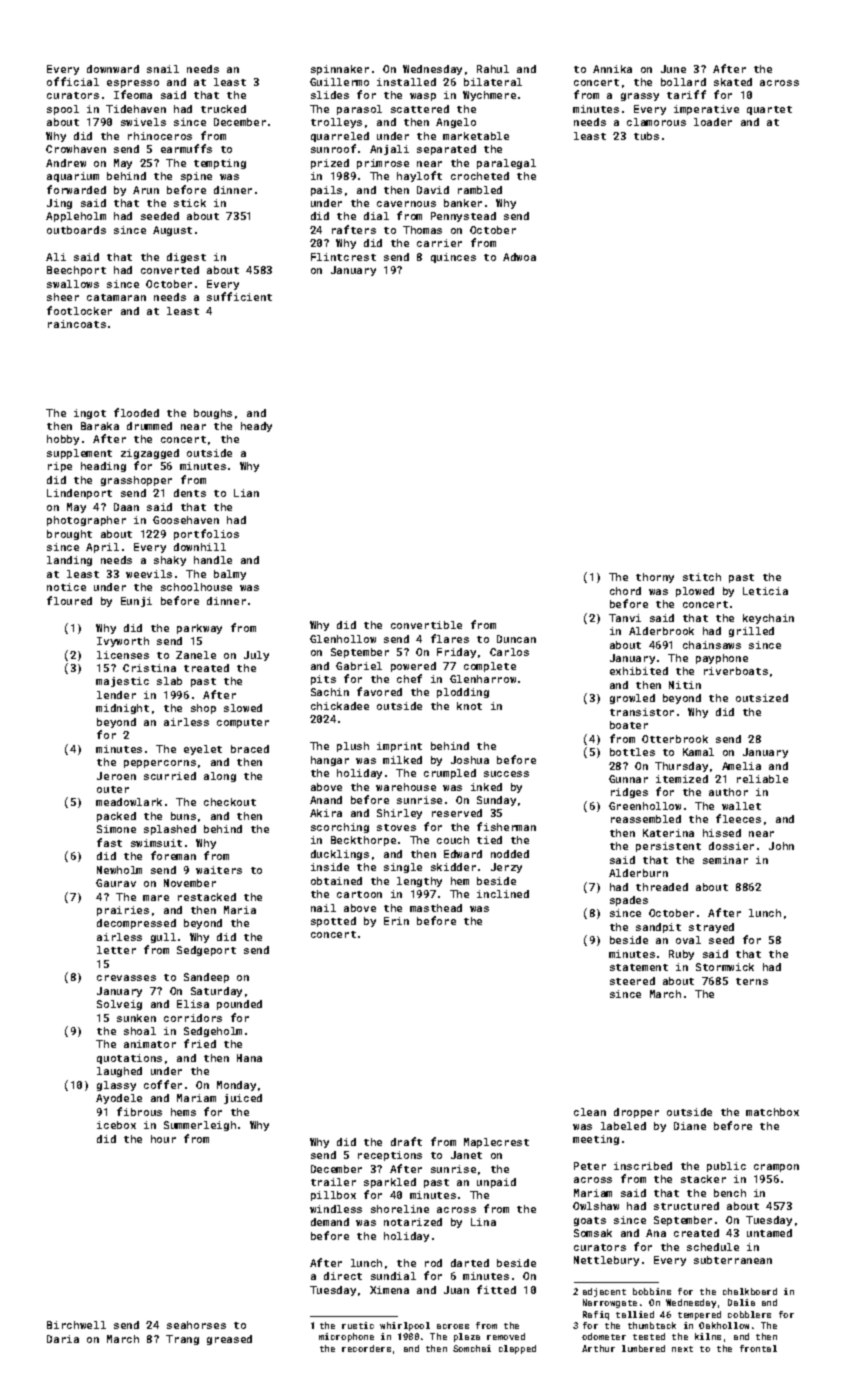  What do you see at coordinates (762, 779) in the page?
I see `reliable` at bounding box center [762, 779].
